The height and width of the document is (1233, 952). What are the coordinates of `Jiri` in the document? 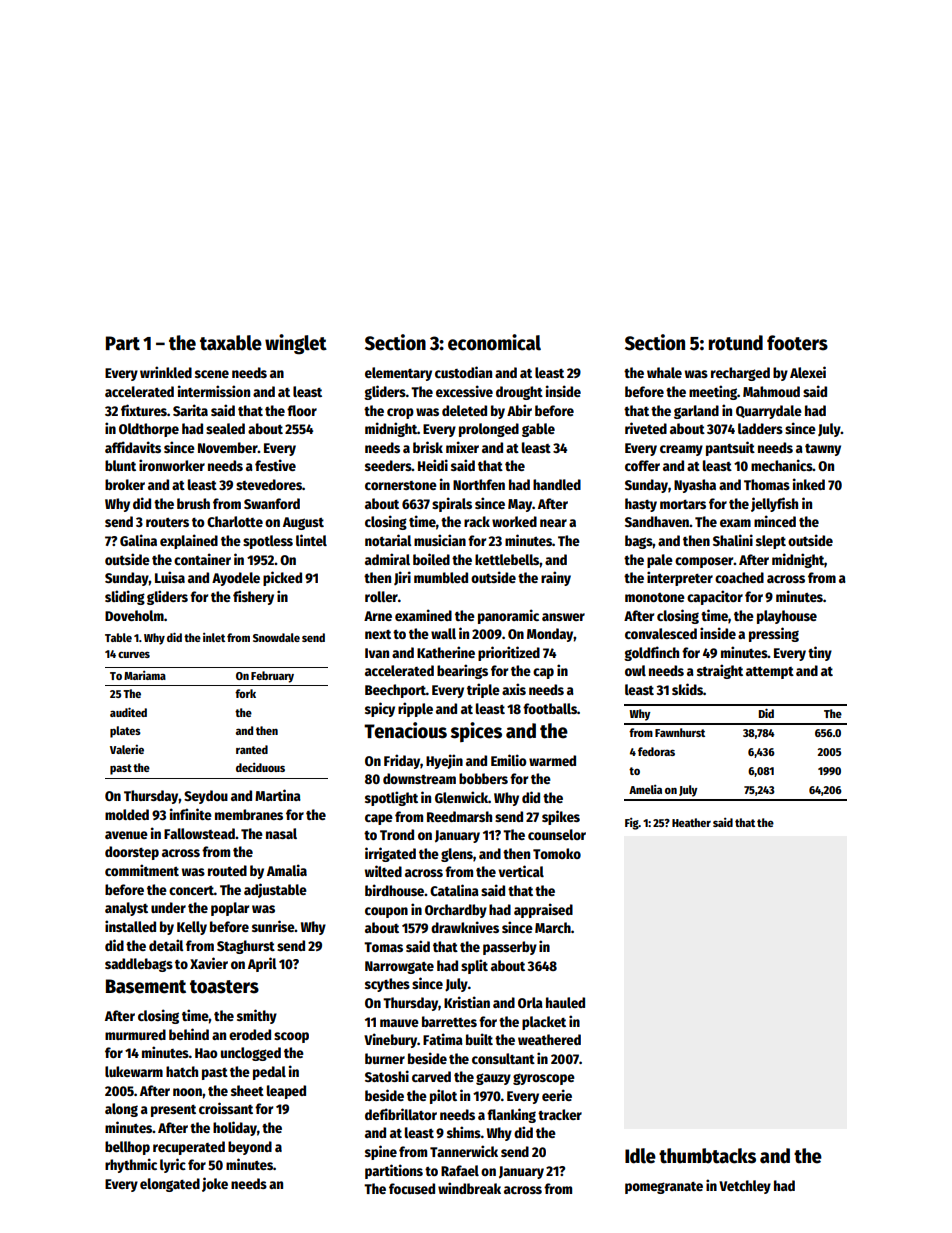 It's located at (402, 578).
